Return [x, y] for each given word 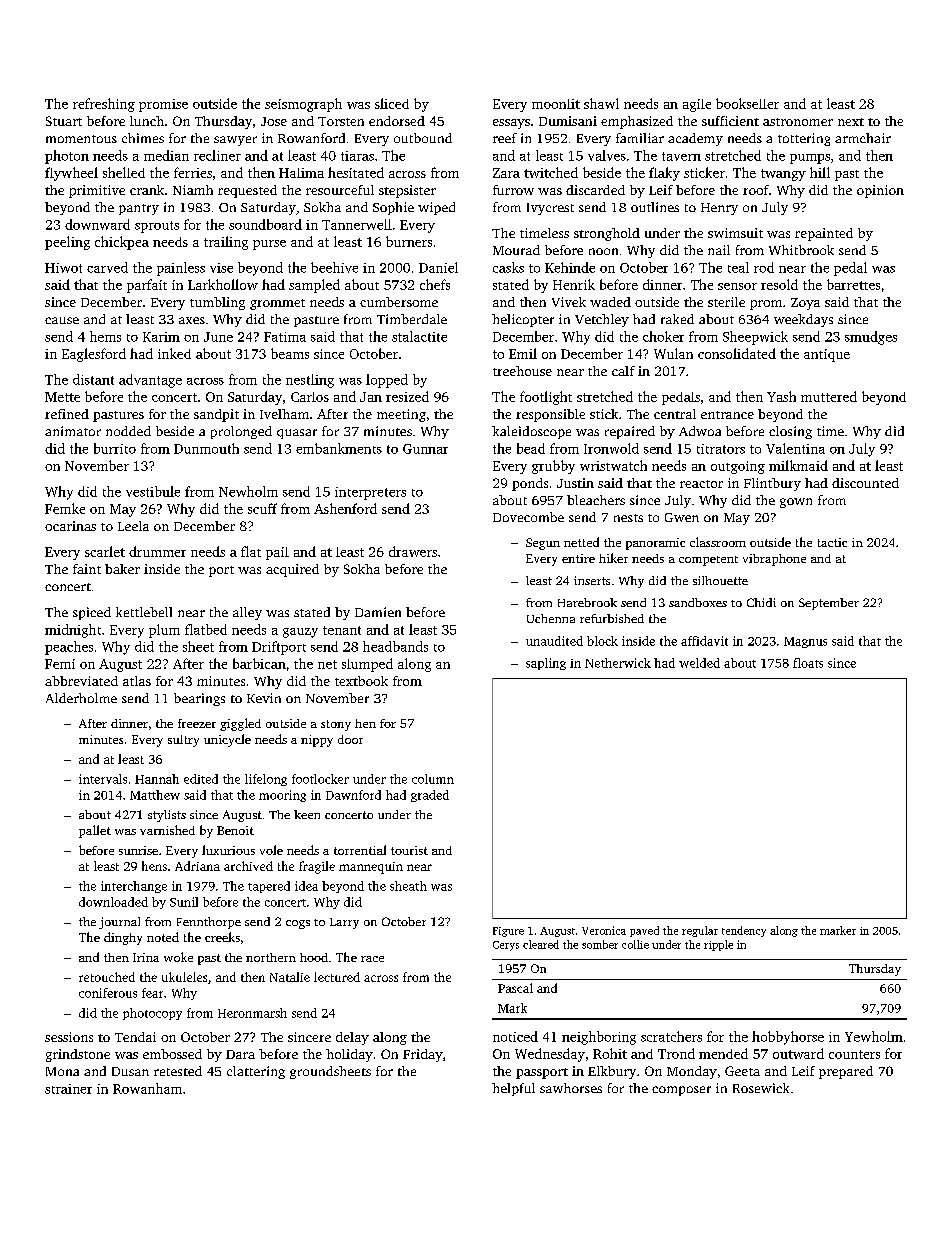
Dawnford [353, 795]
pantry [139, 209]
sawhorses [571, 1088]
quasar [297, 434]
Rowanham [147, 1088]
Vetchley [602, 320]
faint [87, 569]
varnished [167, 830]
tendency [744, 931]
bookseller [747, 103]
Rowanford [311, 138]
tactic [832, 542]
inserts [592, 580]
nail [719, 250]
